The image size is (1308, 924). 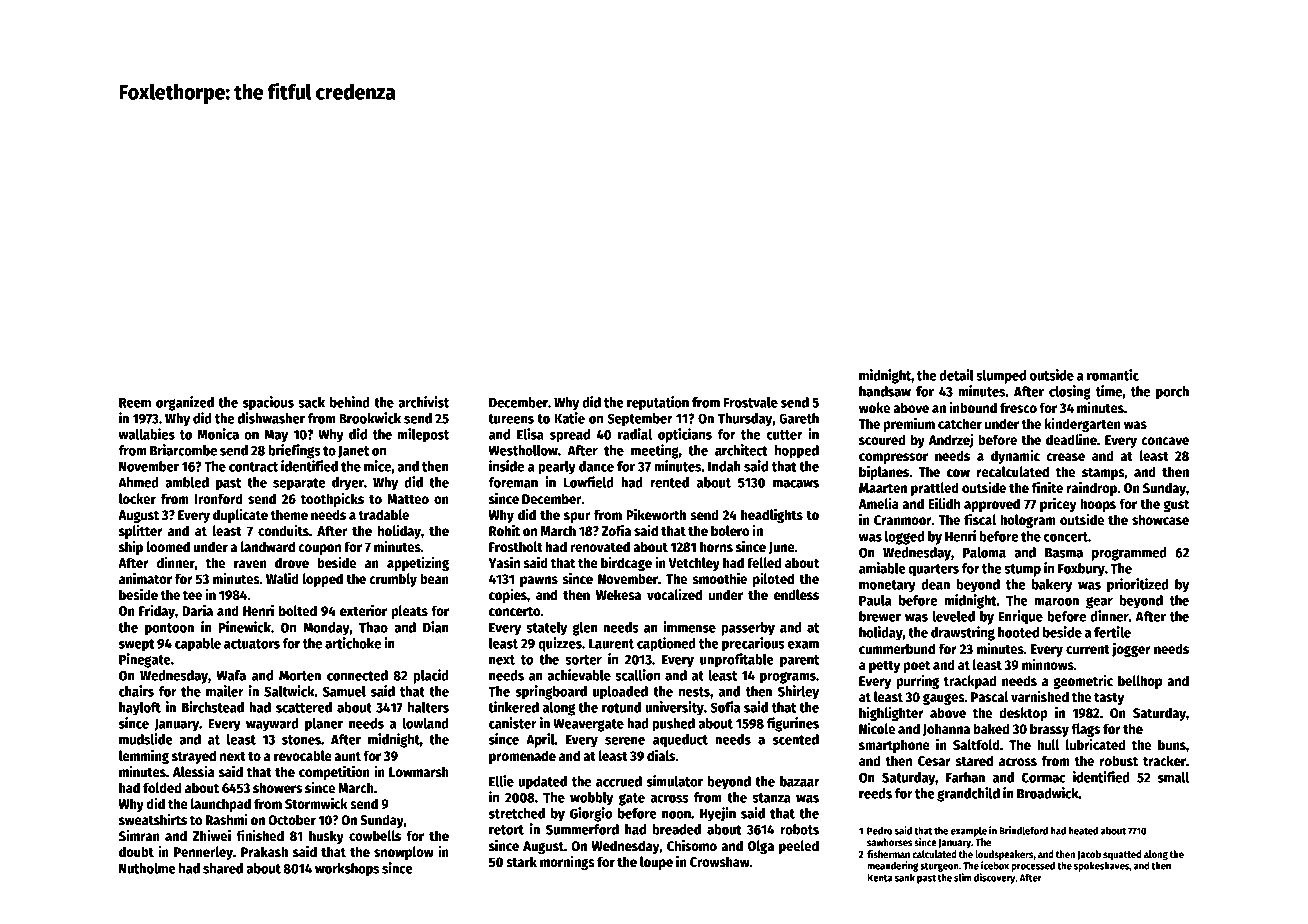 What do you see at coordinates (409, 612) in the page?
I see `pleats` at bounding box center [409, 612].
